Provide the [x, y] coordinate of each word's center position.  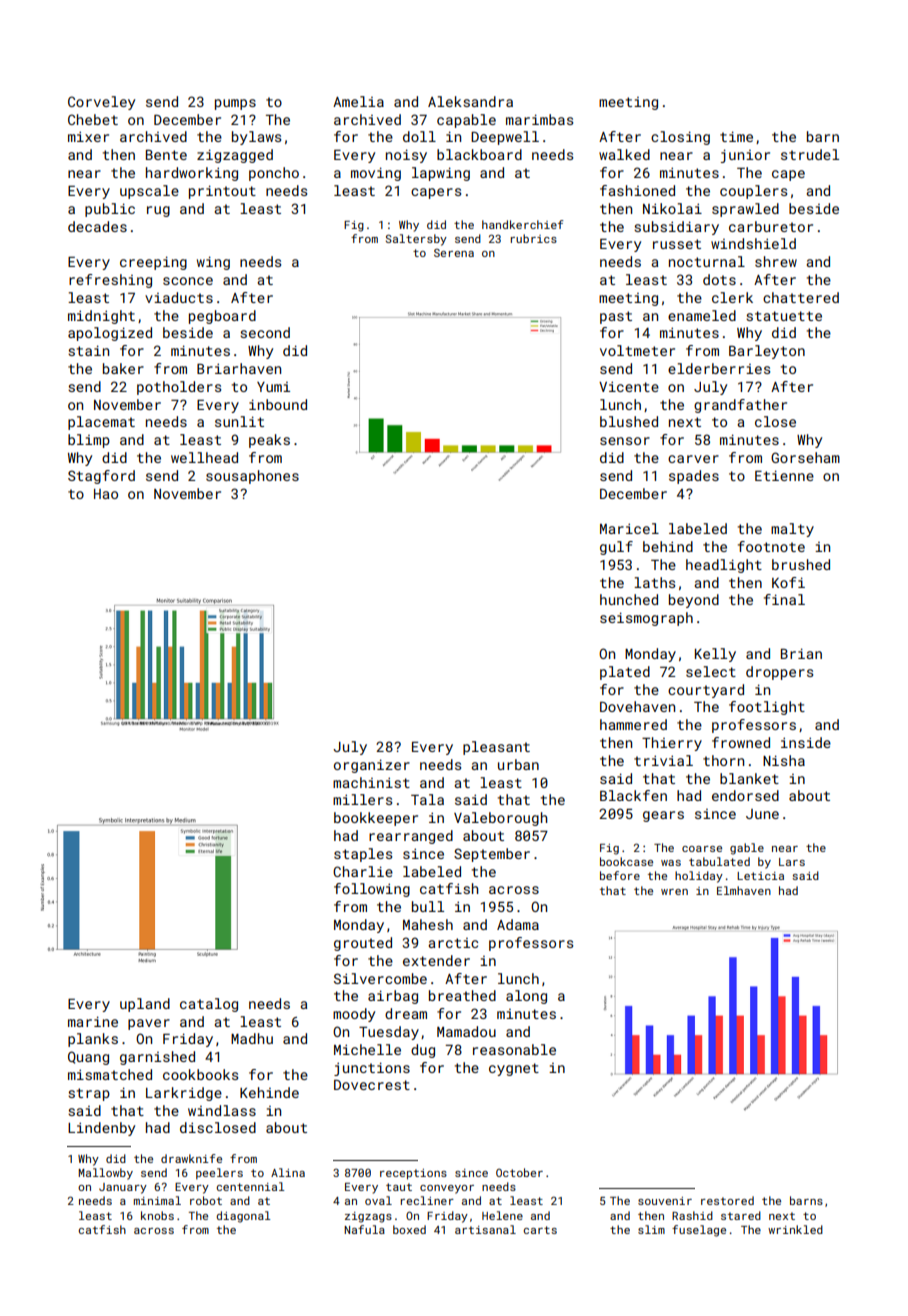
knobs [157, 1215]
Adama [518, 924]
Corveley [101, 103]
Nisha [784, 760]
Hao [106, 494]
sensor [625, 441]
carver [693, 459]
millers [362, 799]
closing [680, 138]
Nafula [364, 1229]
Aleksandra [470, 101]
